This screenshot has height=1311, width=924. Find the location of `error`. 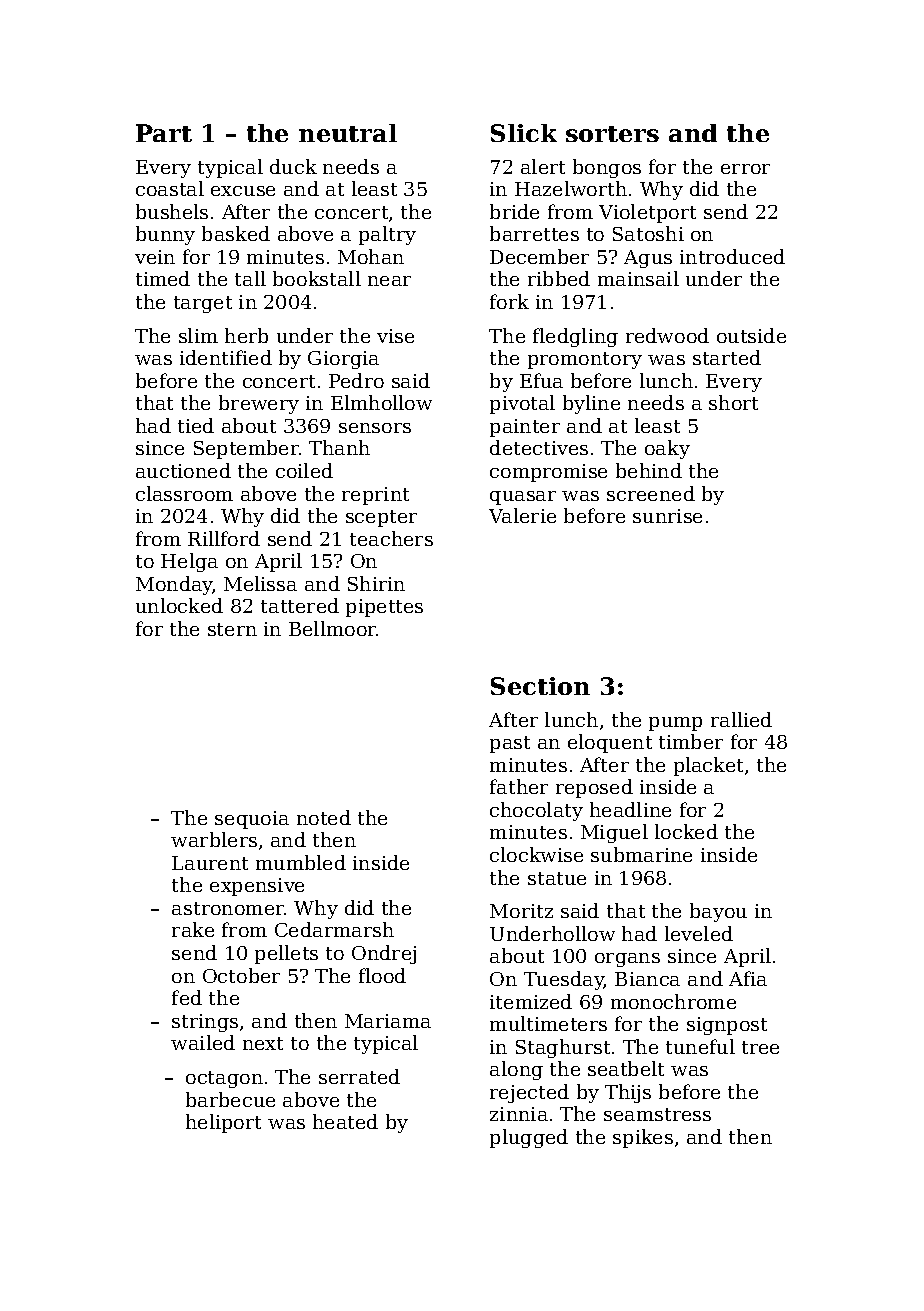

error is located at coordinates (745, 169).
